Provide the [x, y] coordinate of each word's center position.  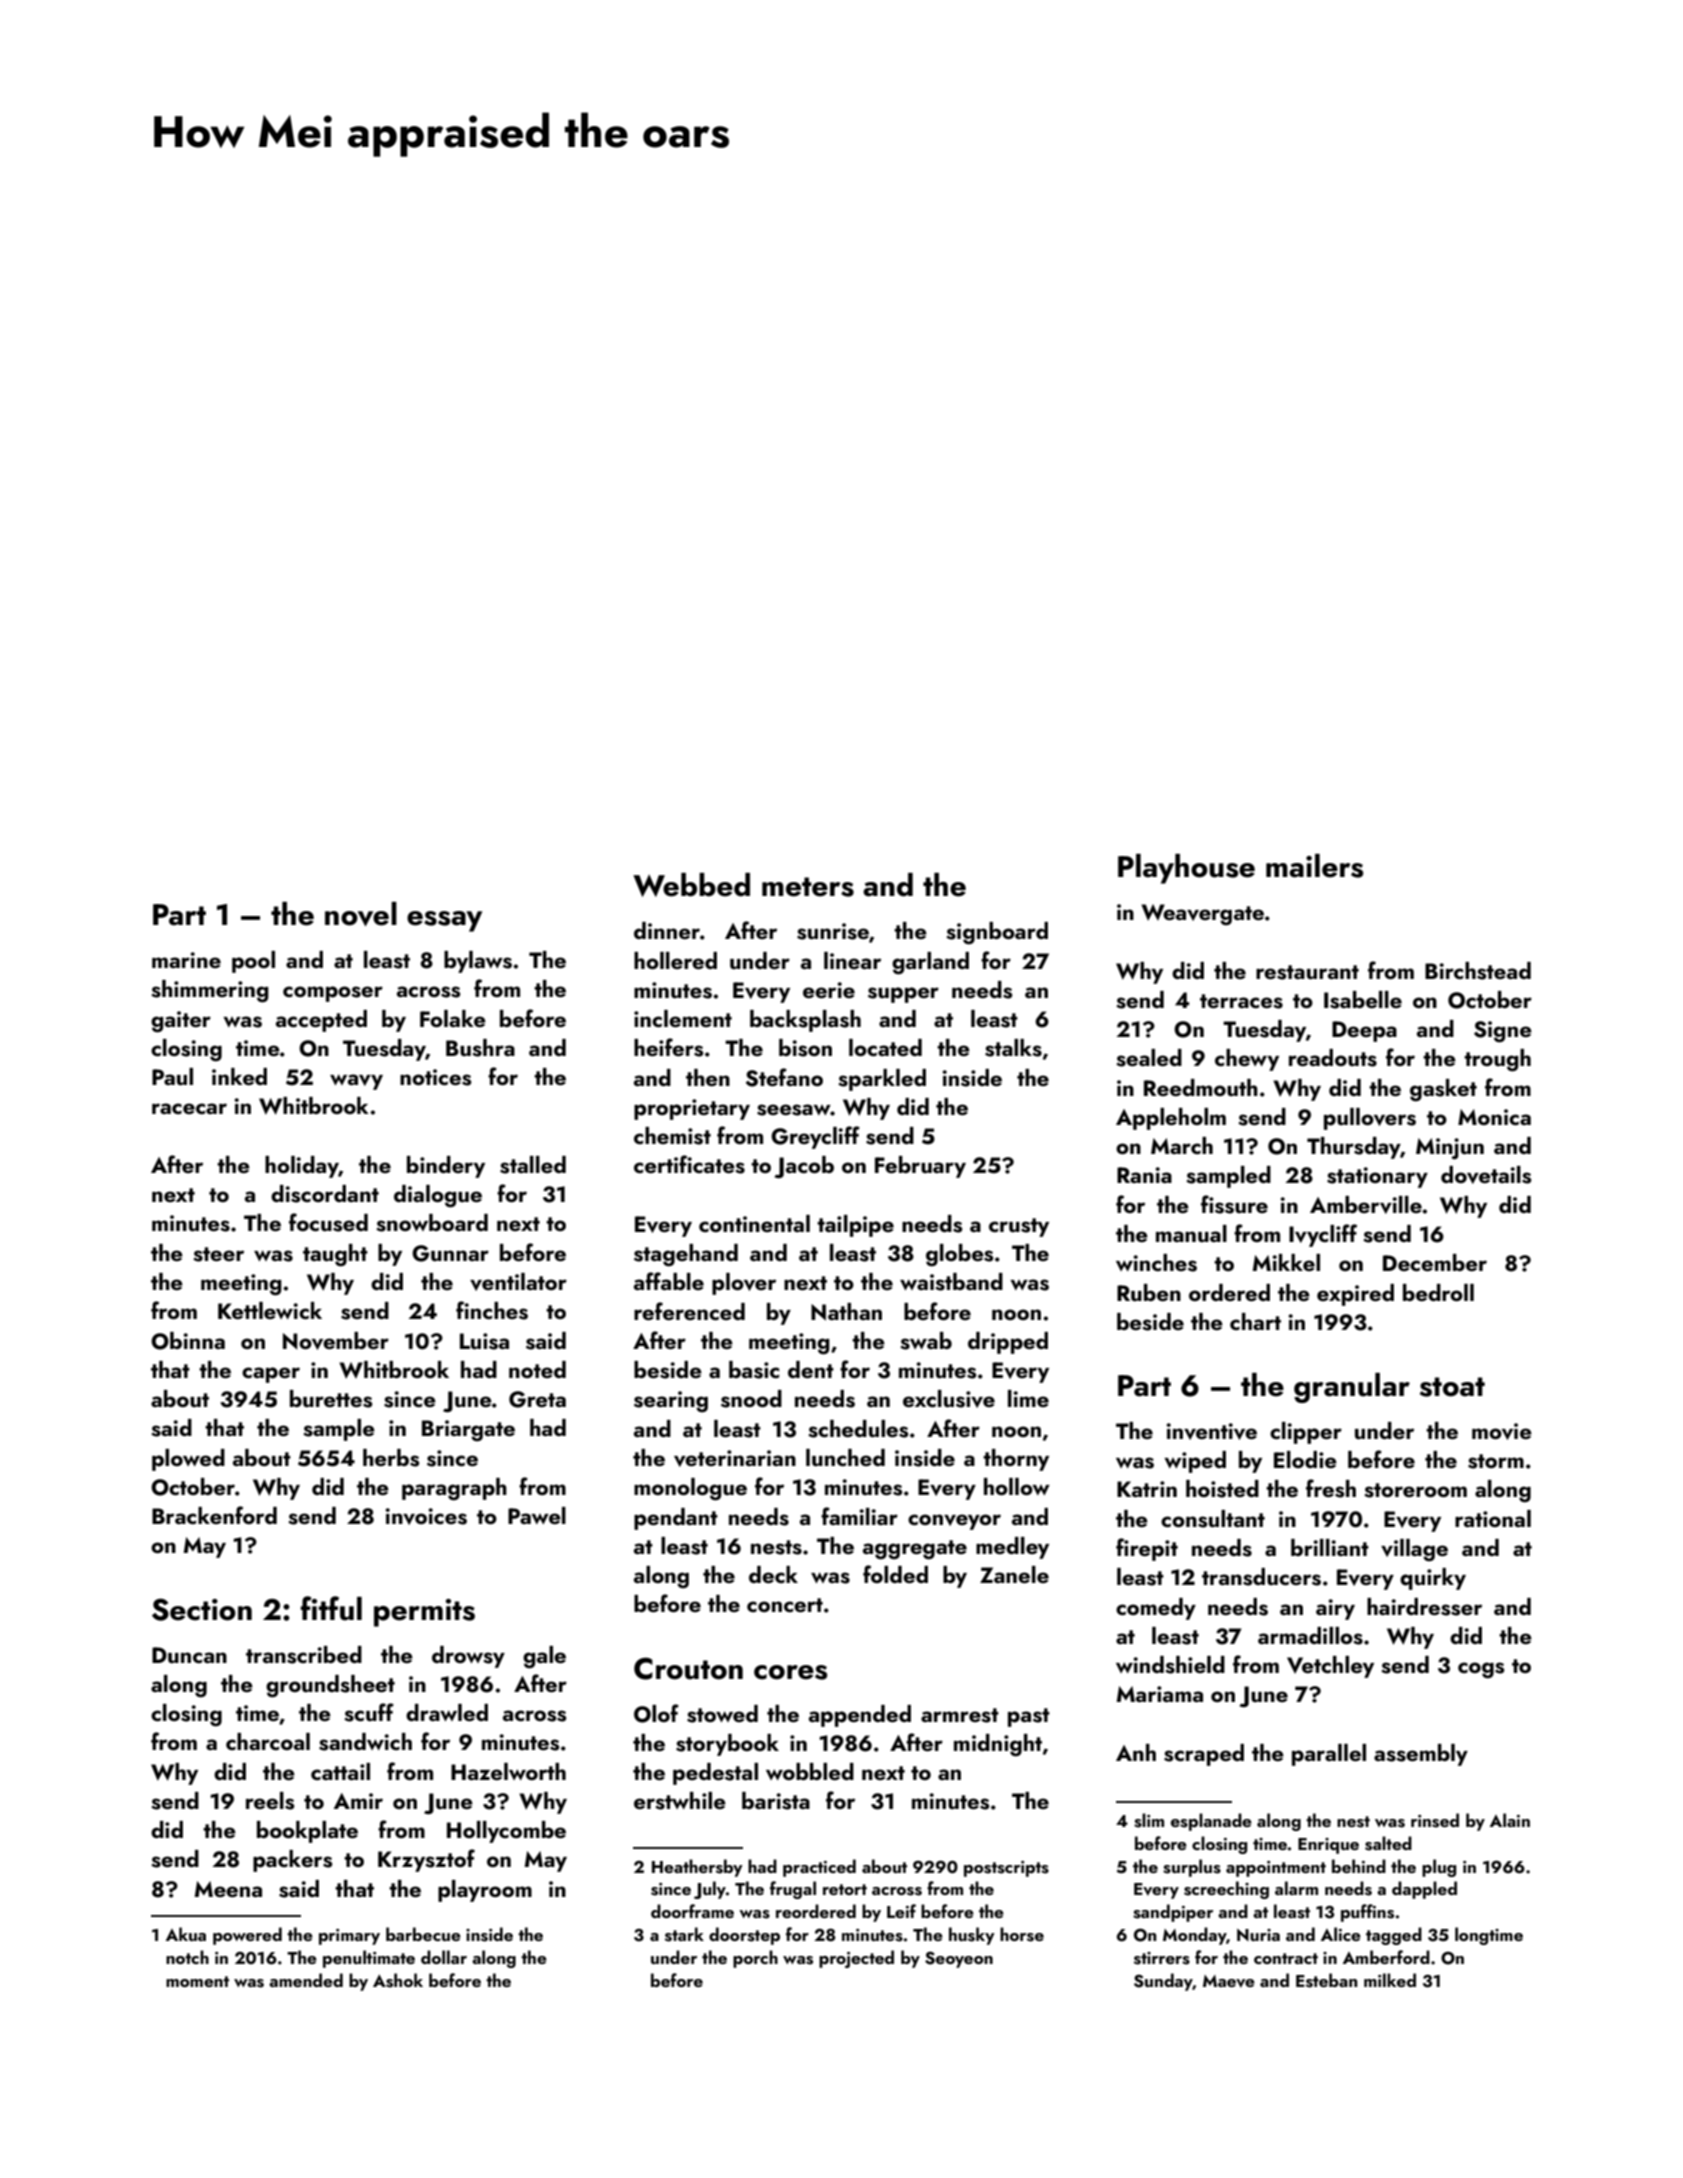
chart [1255, 1321]
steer [218, 1254]
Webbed [691, 885]
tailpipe [855, 1226]
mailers [1314, 866]
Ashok [398, 1980]
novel [361, 914]
